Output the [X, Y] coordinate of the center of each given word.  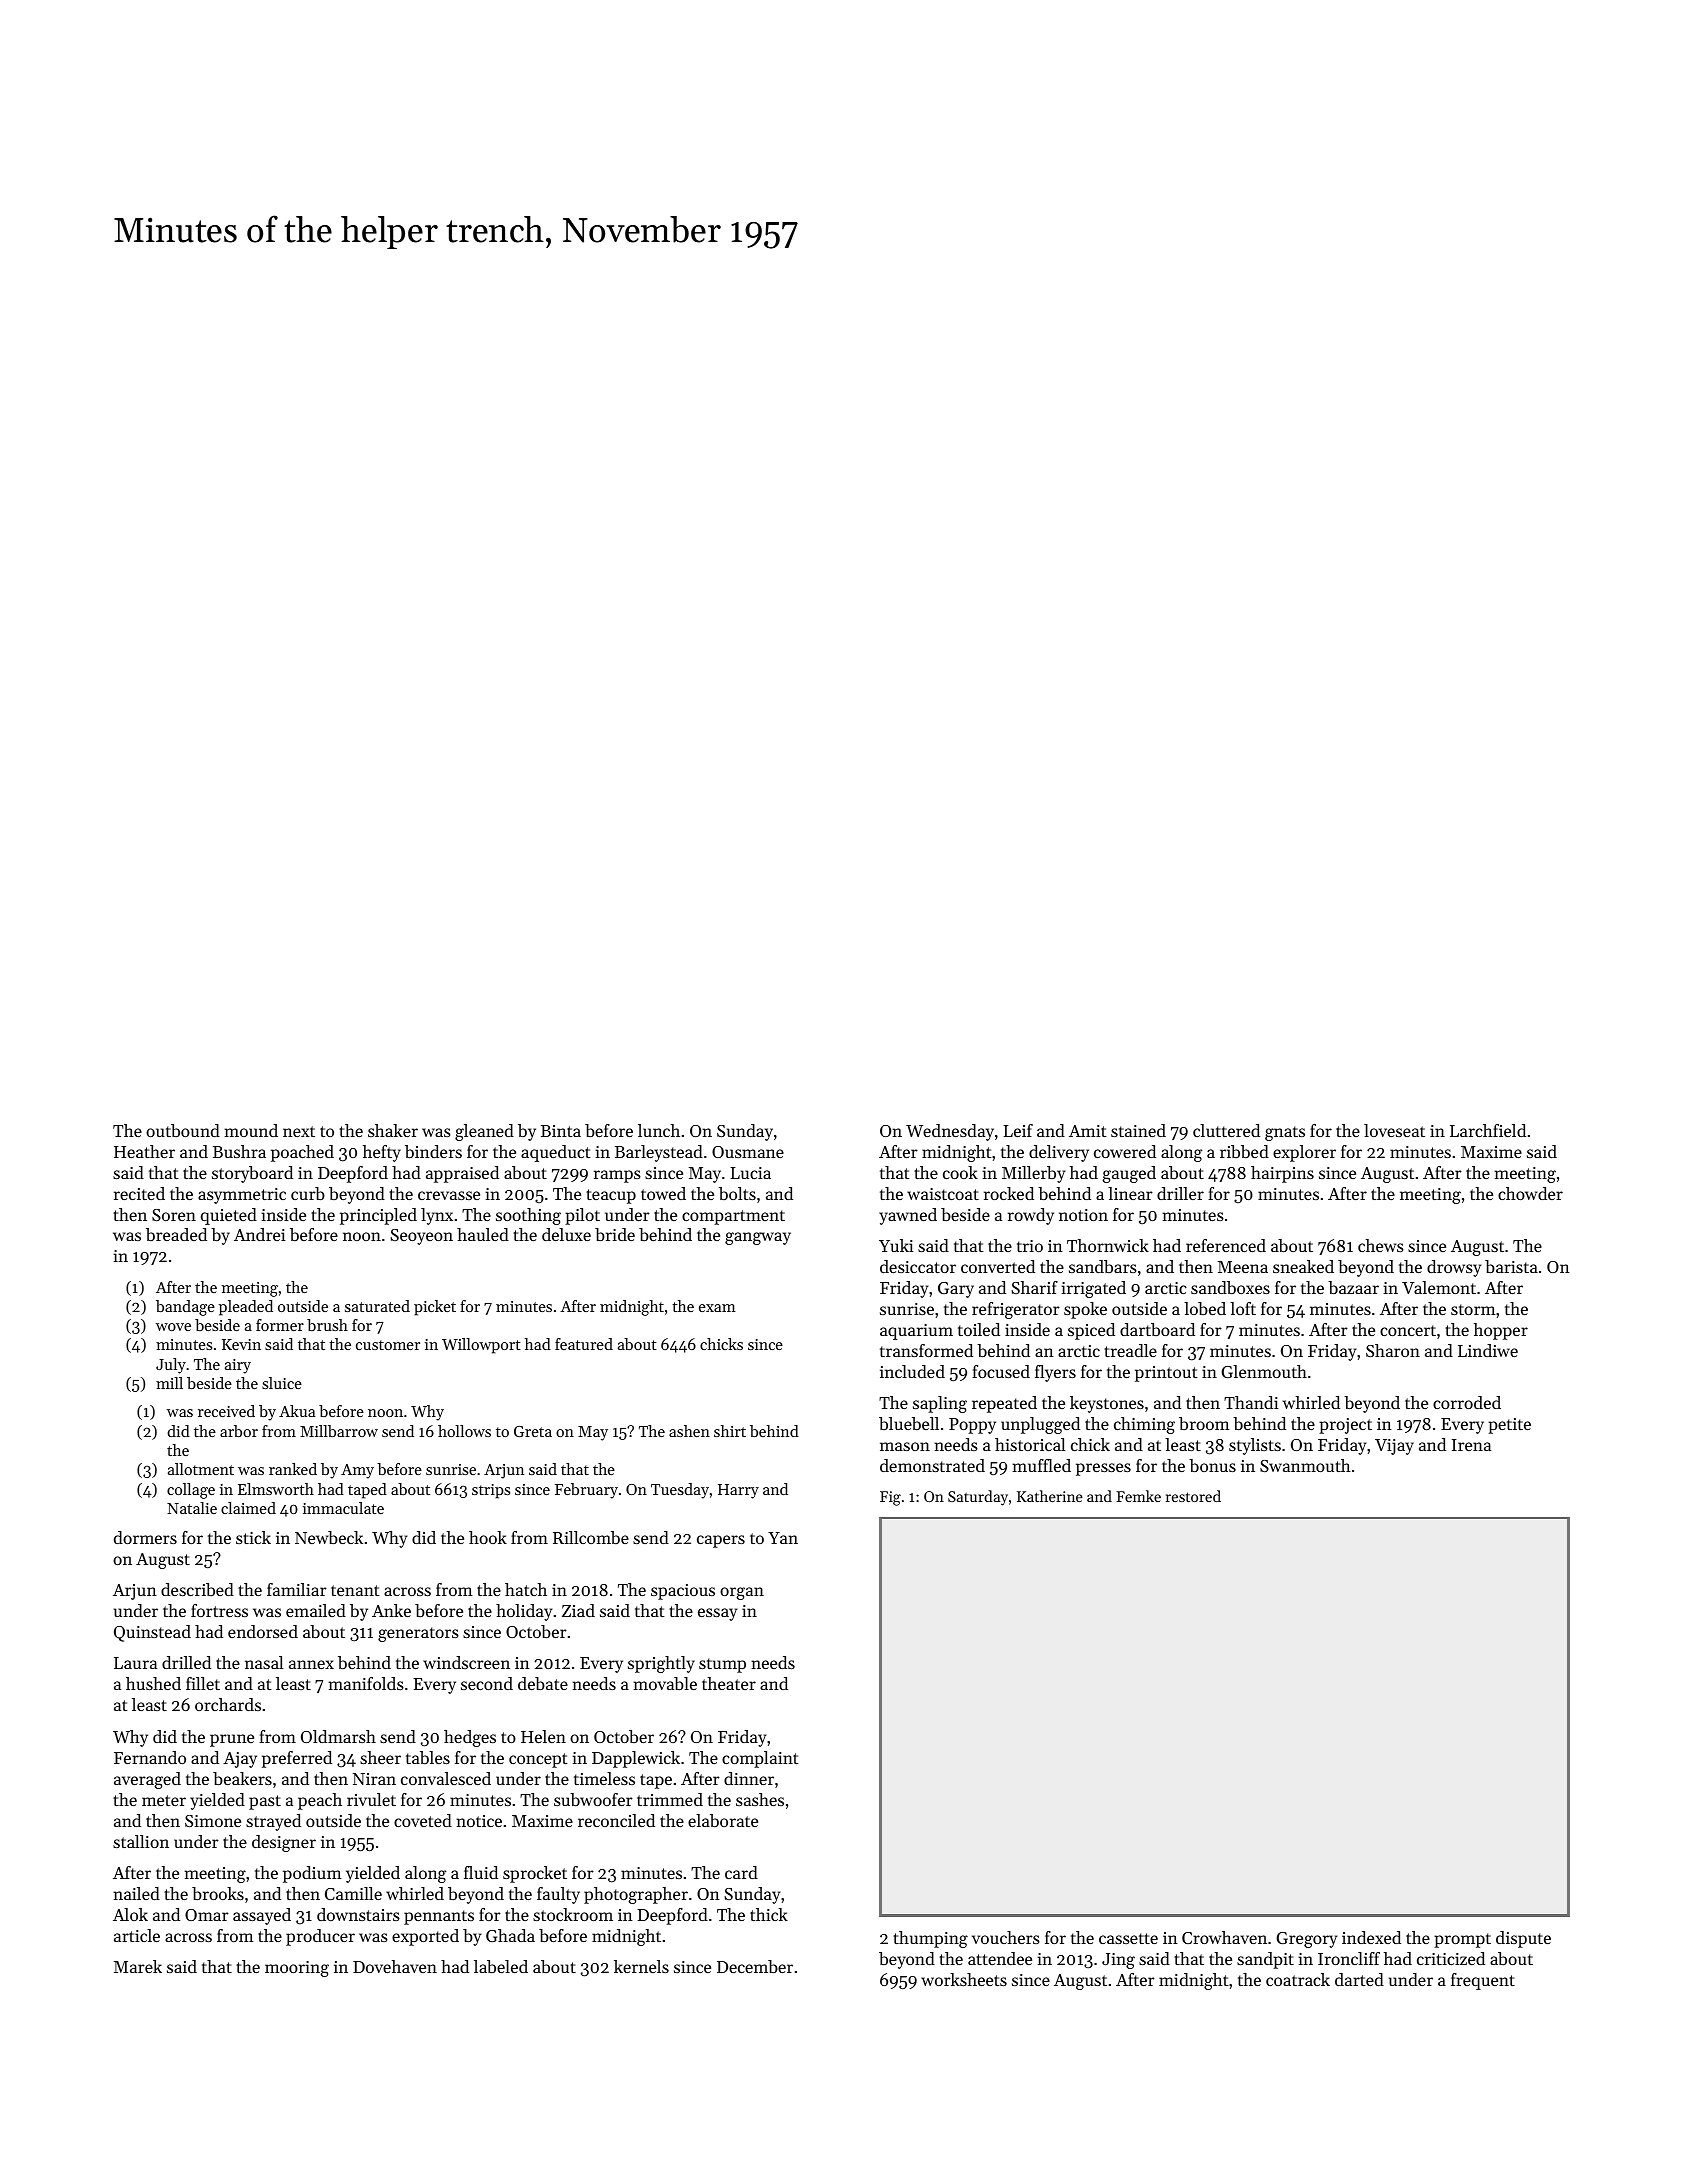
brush [327, 1325]
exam [717, 1308]
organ [742, 1593]
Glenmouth [1264, 1371]
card [741, 1872]
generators [418, 1634]
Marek [138, 1966]
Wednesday [950, 1132]
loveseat [1394, 1130]
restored [1193, 1496]
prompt [1462, 1940]
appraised [462, 1174]
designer [284, 1843]
